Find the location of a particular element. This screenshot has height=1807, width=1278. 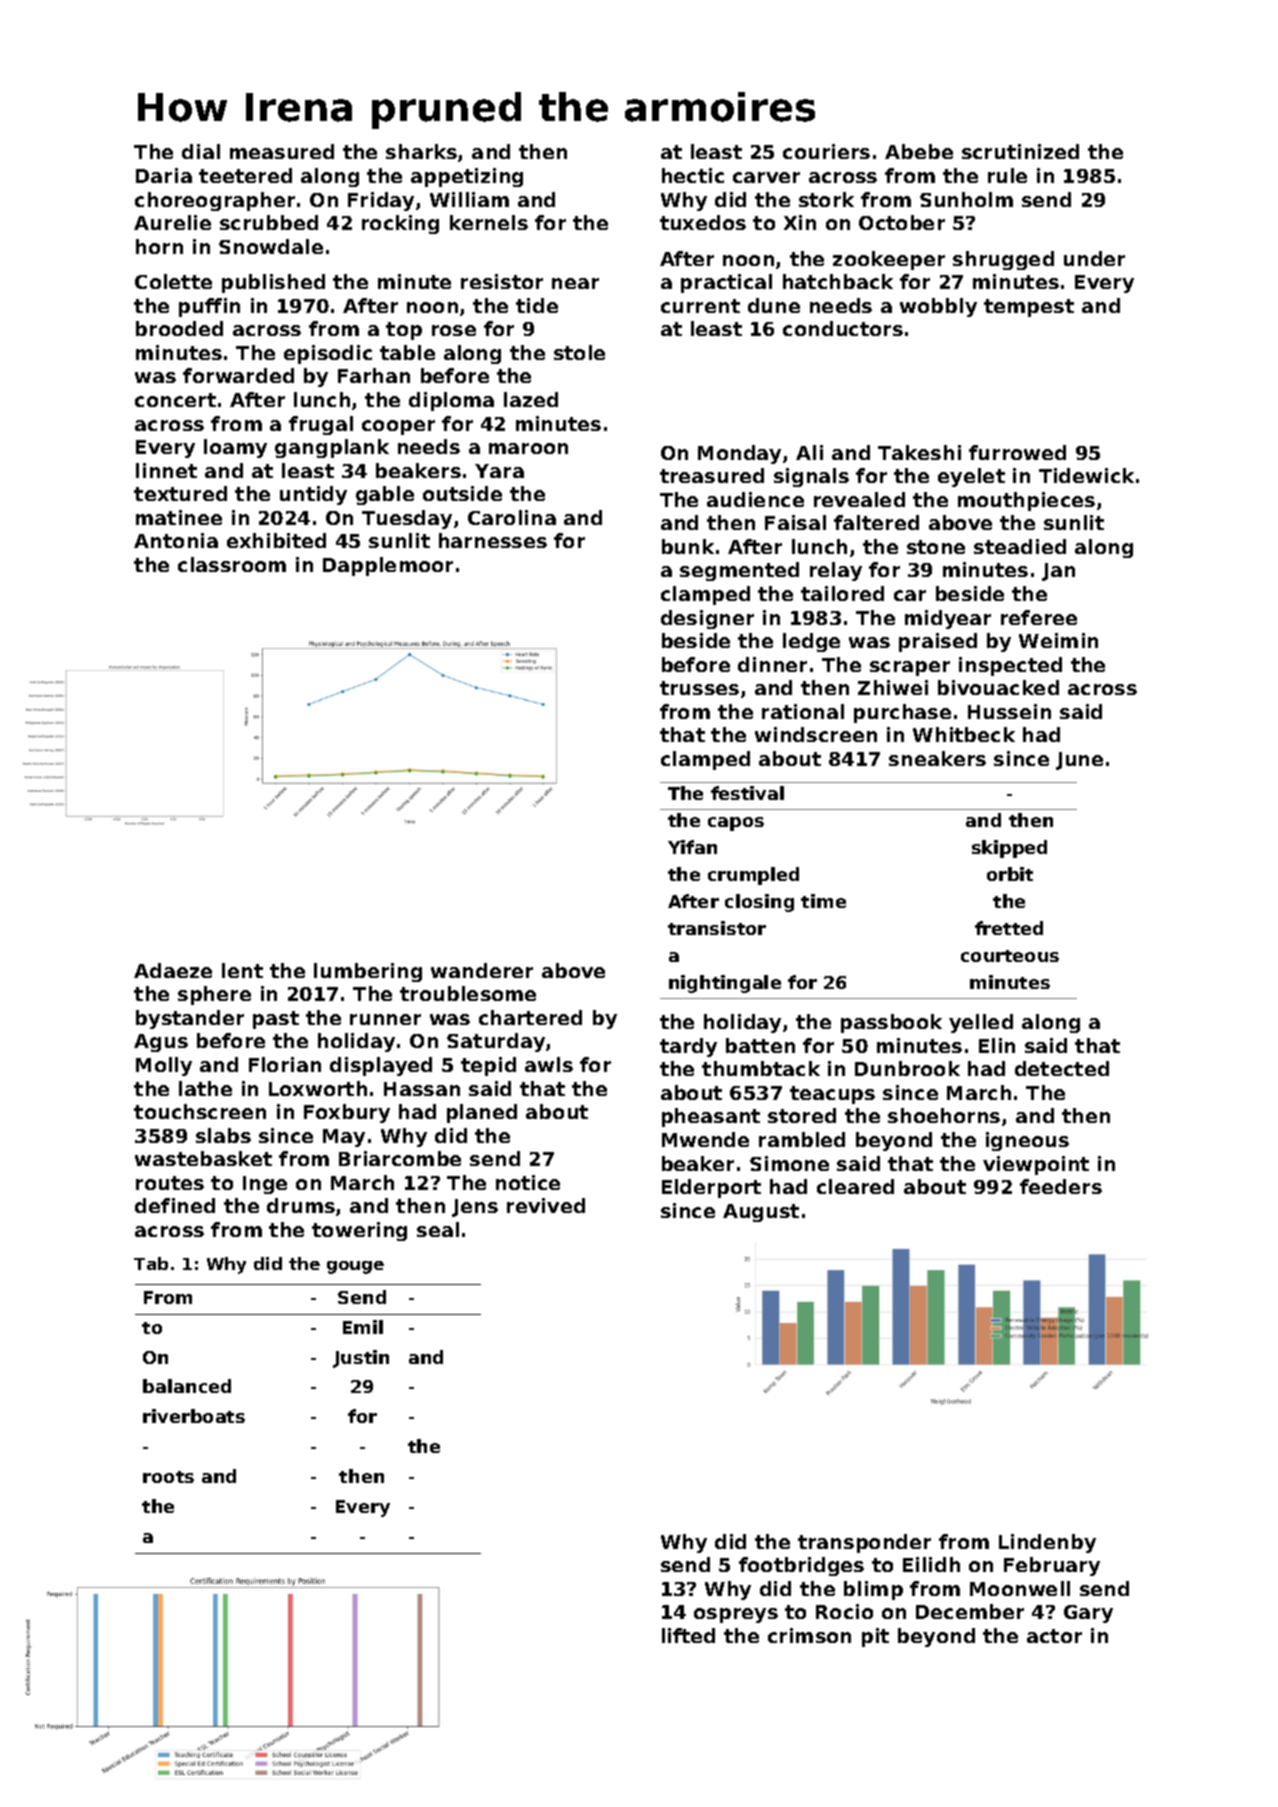

scrubbed is located at coordinates (269, 222).
